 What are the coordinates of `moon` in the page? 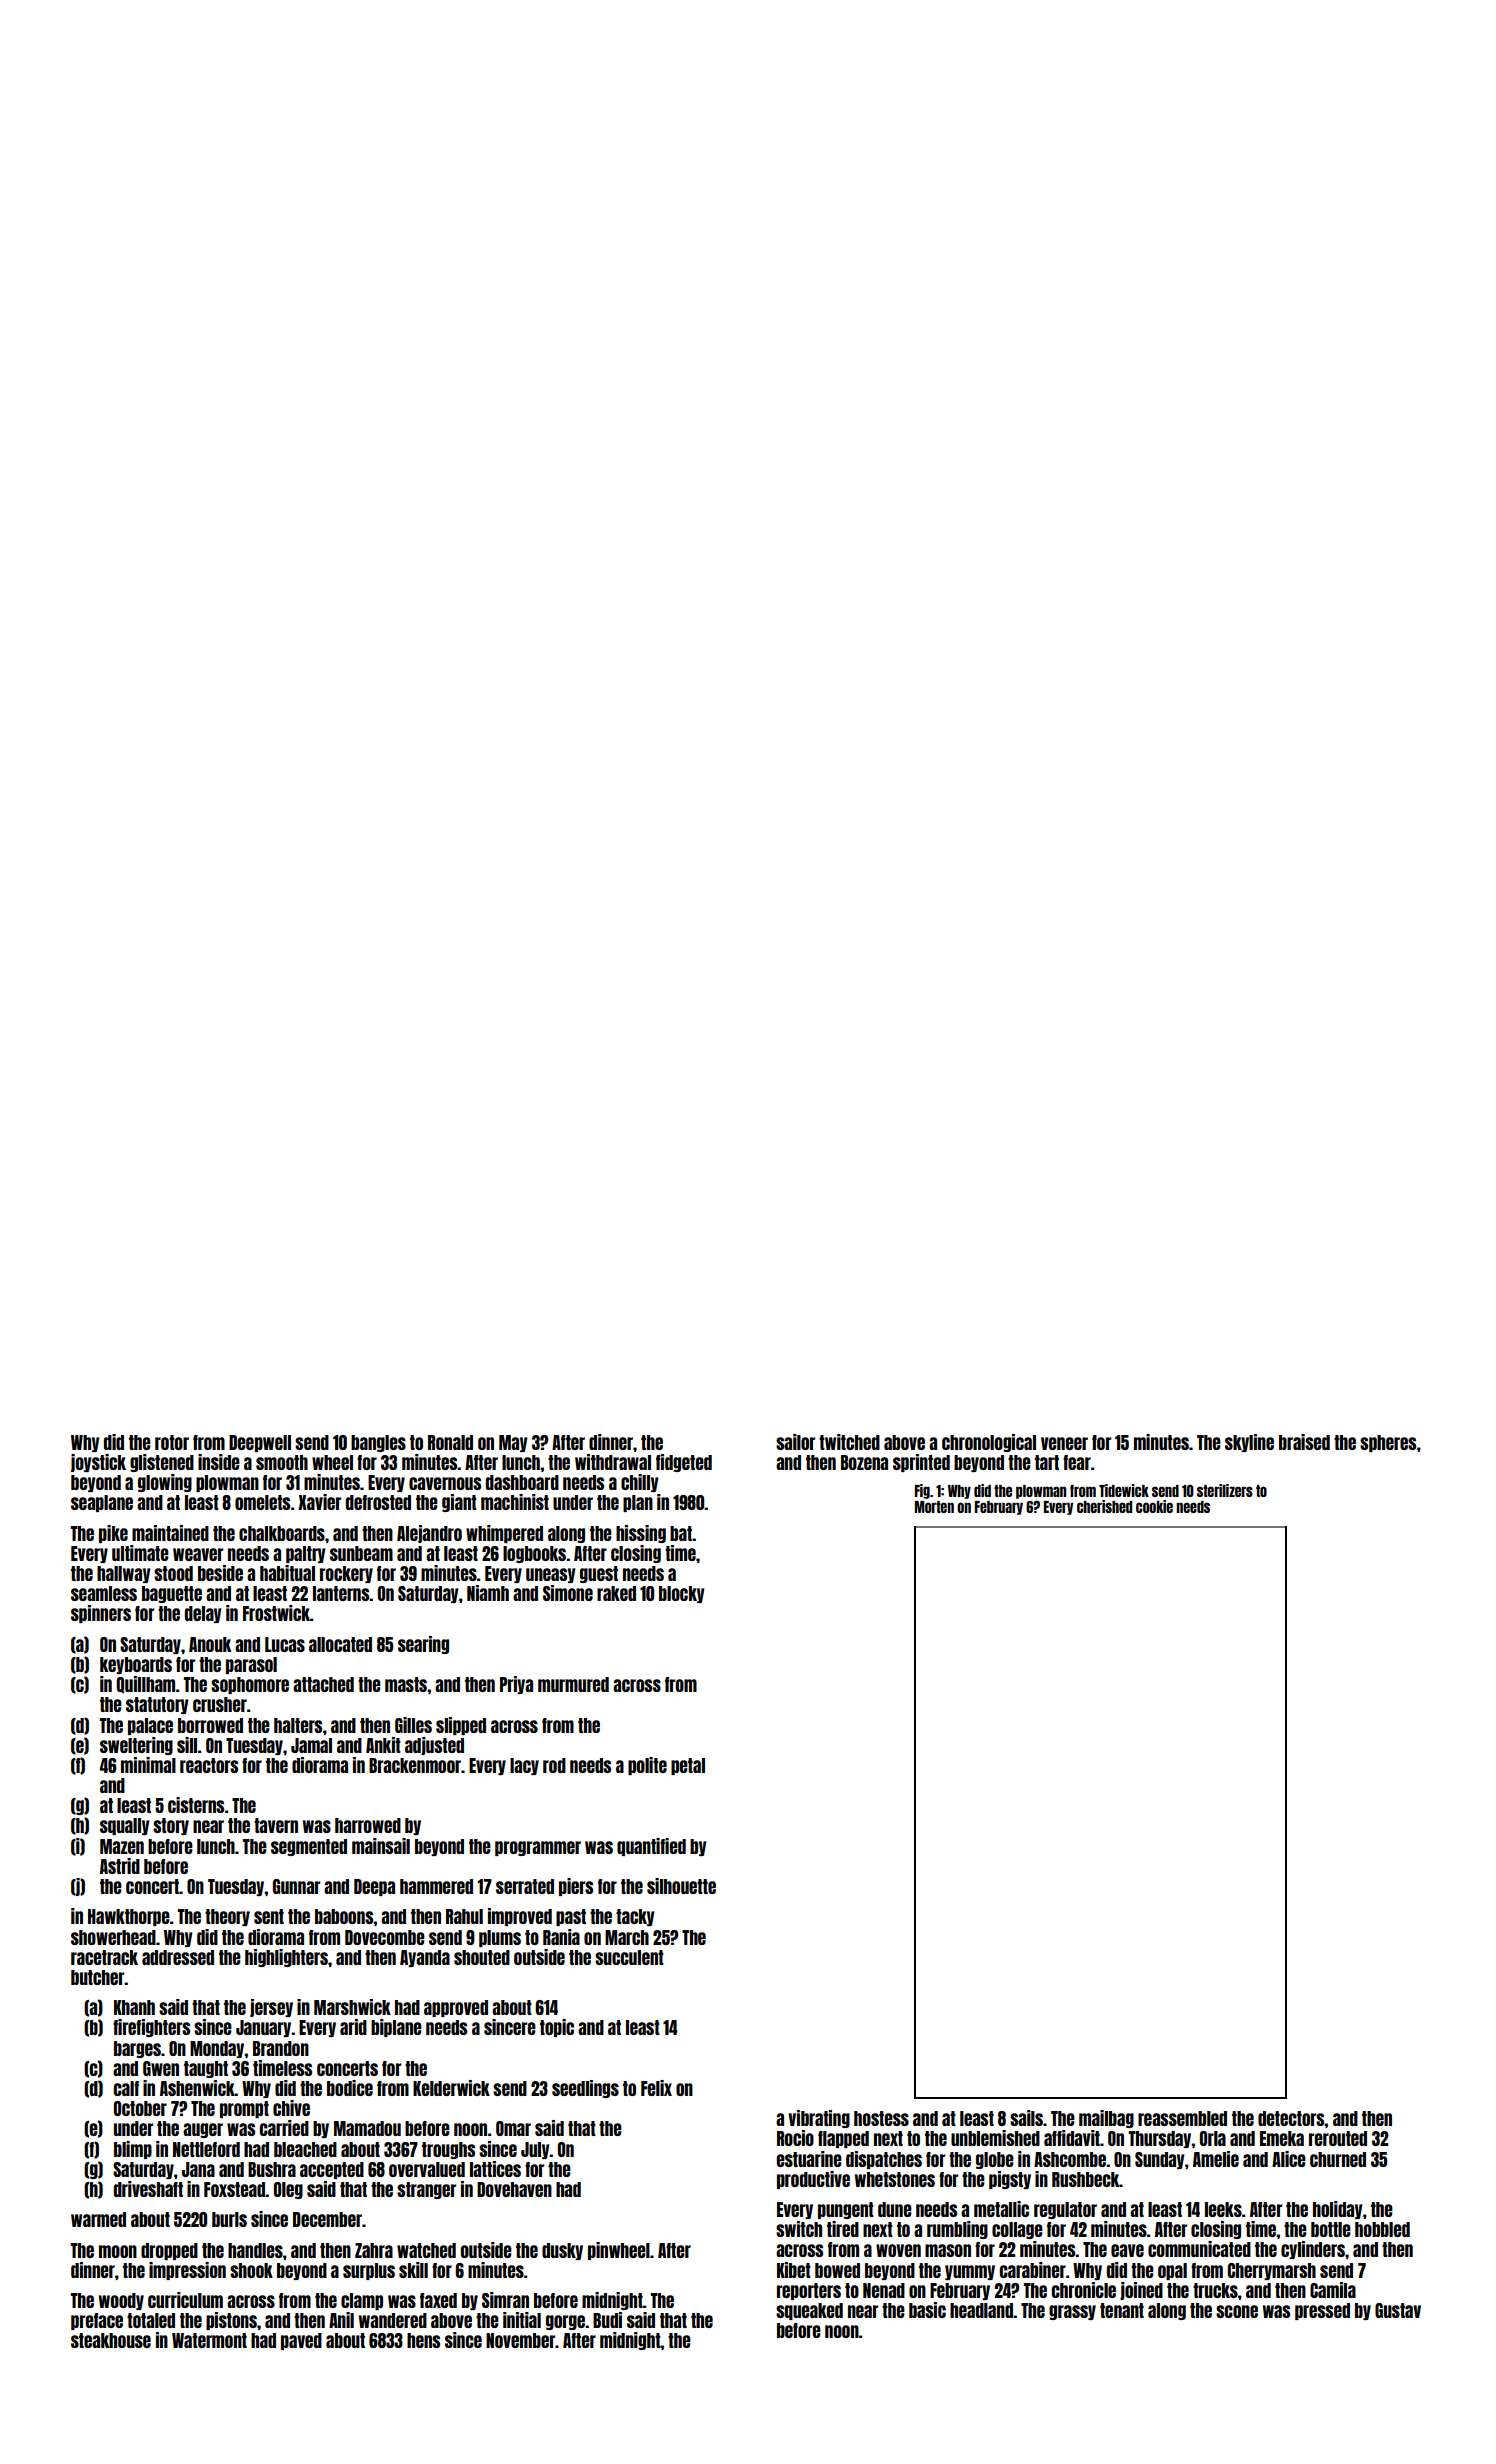 It's located at (118, 2251).
